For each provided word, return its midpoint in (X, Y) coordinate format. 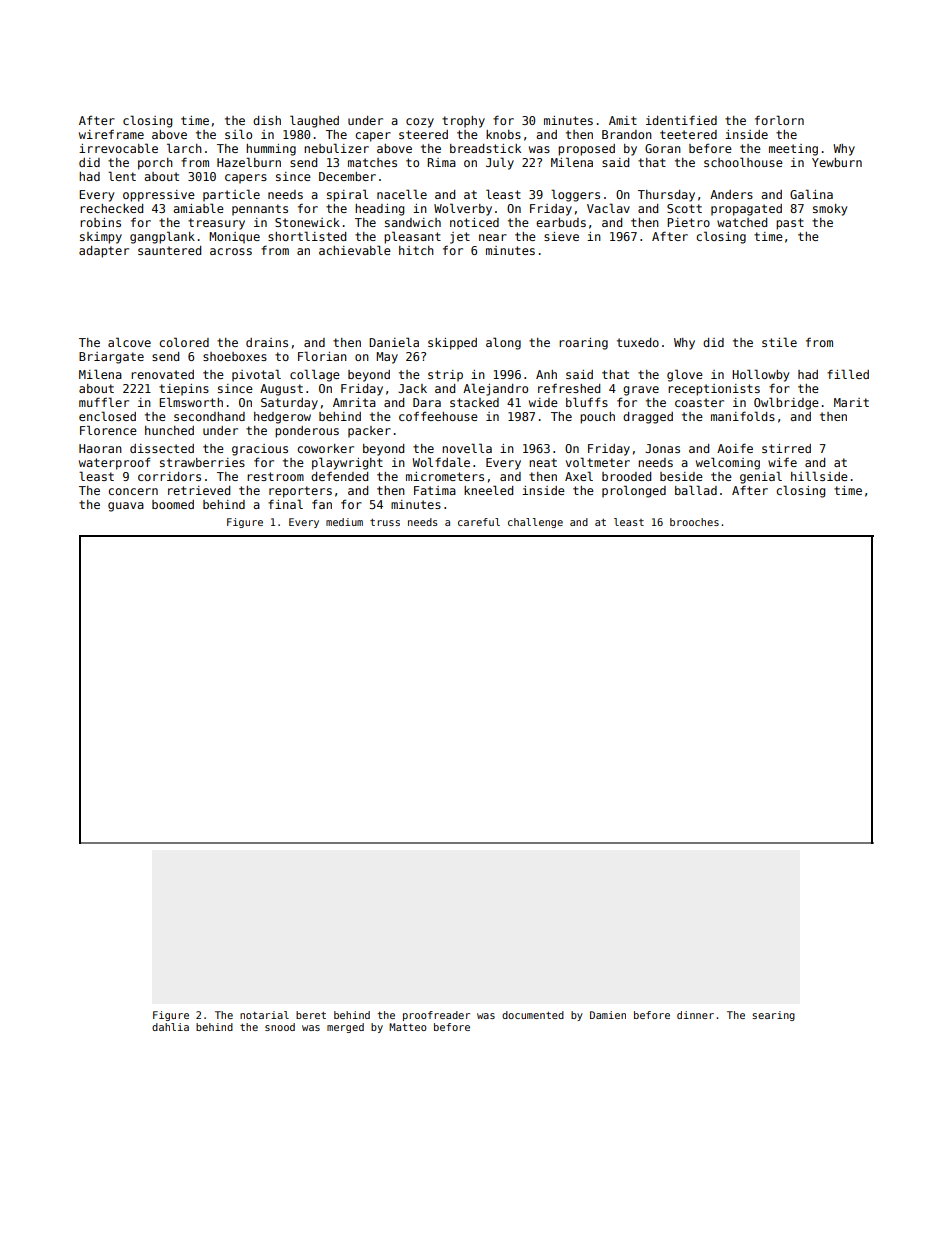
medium (344, 522)
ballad (696, 490)
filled (848, 374)
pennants (260, 210)
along (503, 343)
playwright (347, 463)
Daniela (394, 342)
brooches (694, 522)
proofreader (436, 1016)
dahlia (170, 1027)
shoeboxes (235, 356)
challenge (535, 523)
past (790, 224)
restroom (275, 476)
